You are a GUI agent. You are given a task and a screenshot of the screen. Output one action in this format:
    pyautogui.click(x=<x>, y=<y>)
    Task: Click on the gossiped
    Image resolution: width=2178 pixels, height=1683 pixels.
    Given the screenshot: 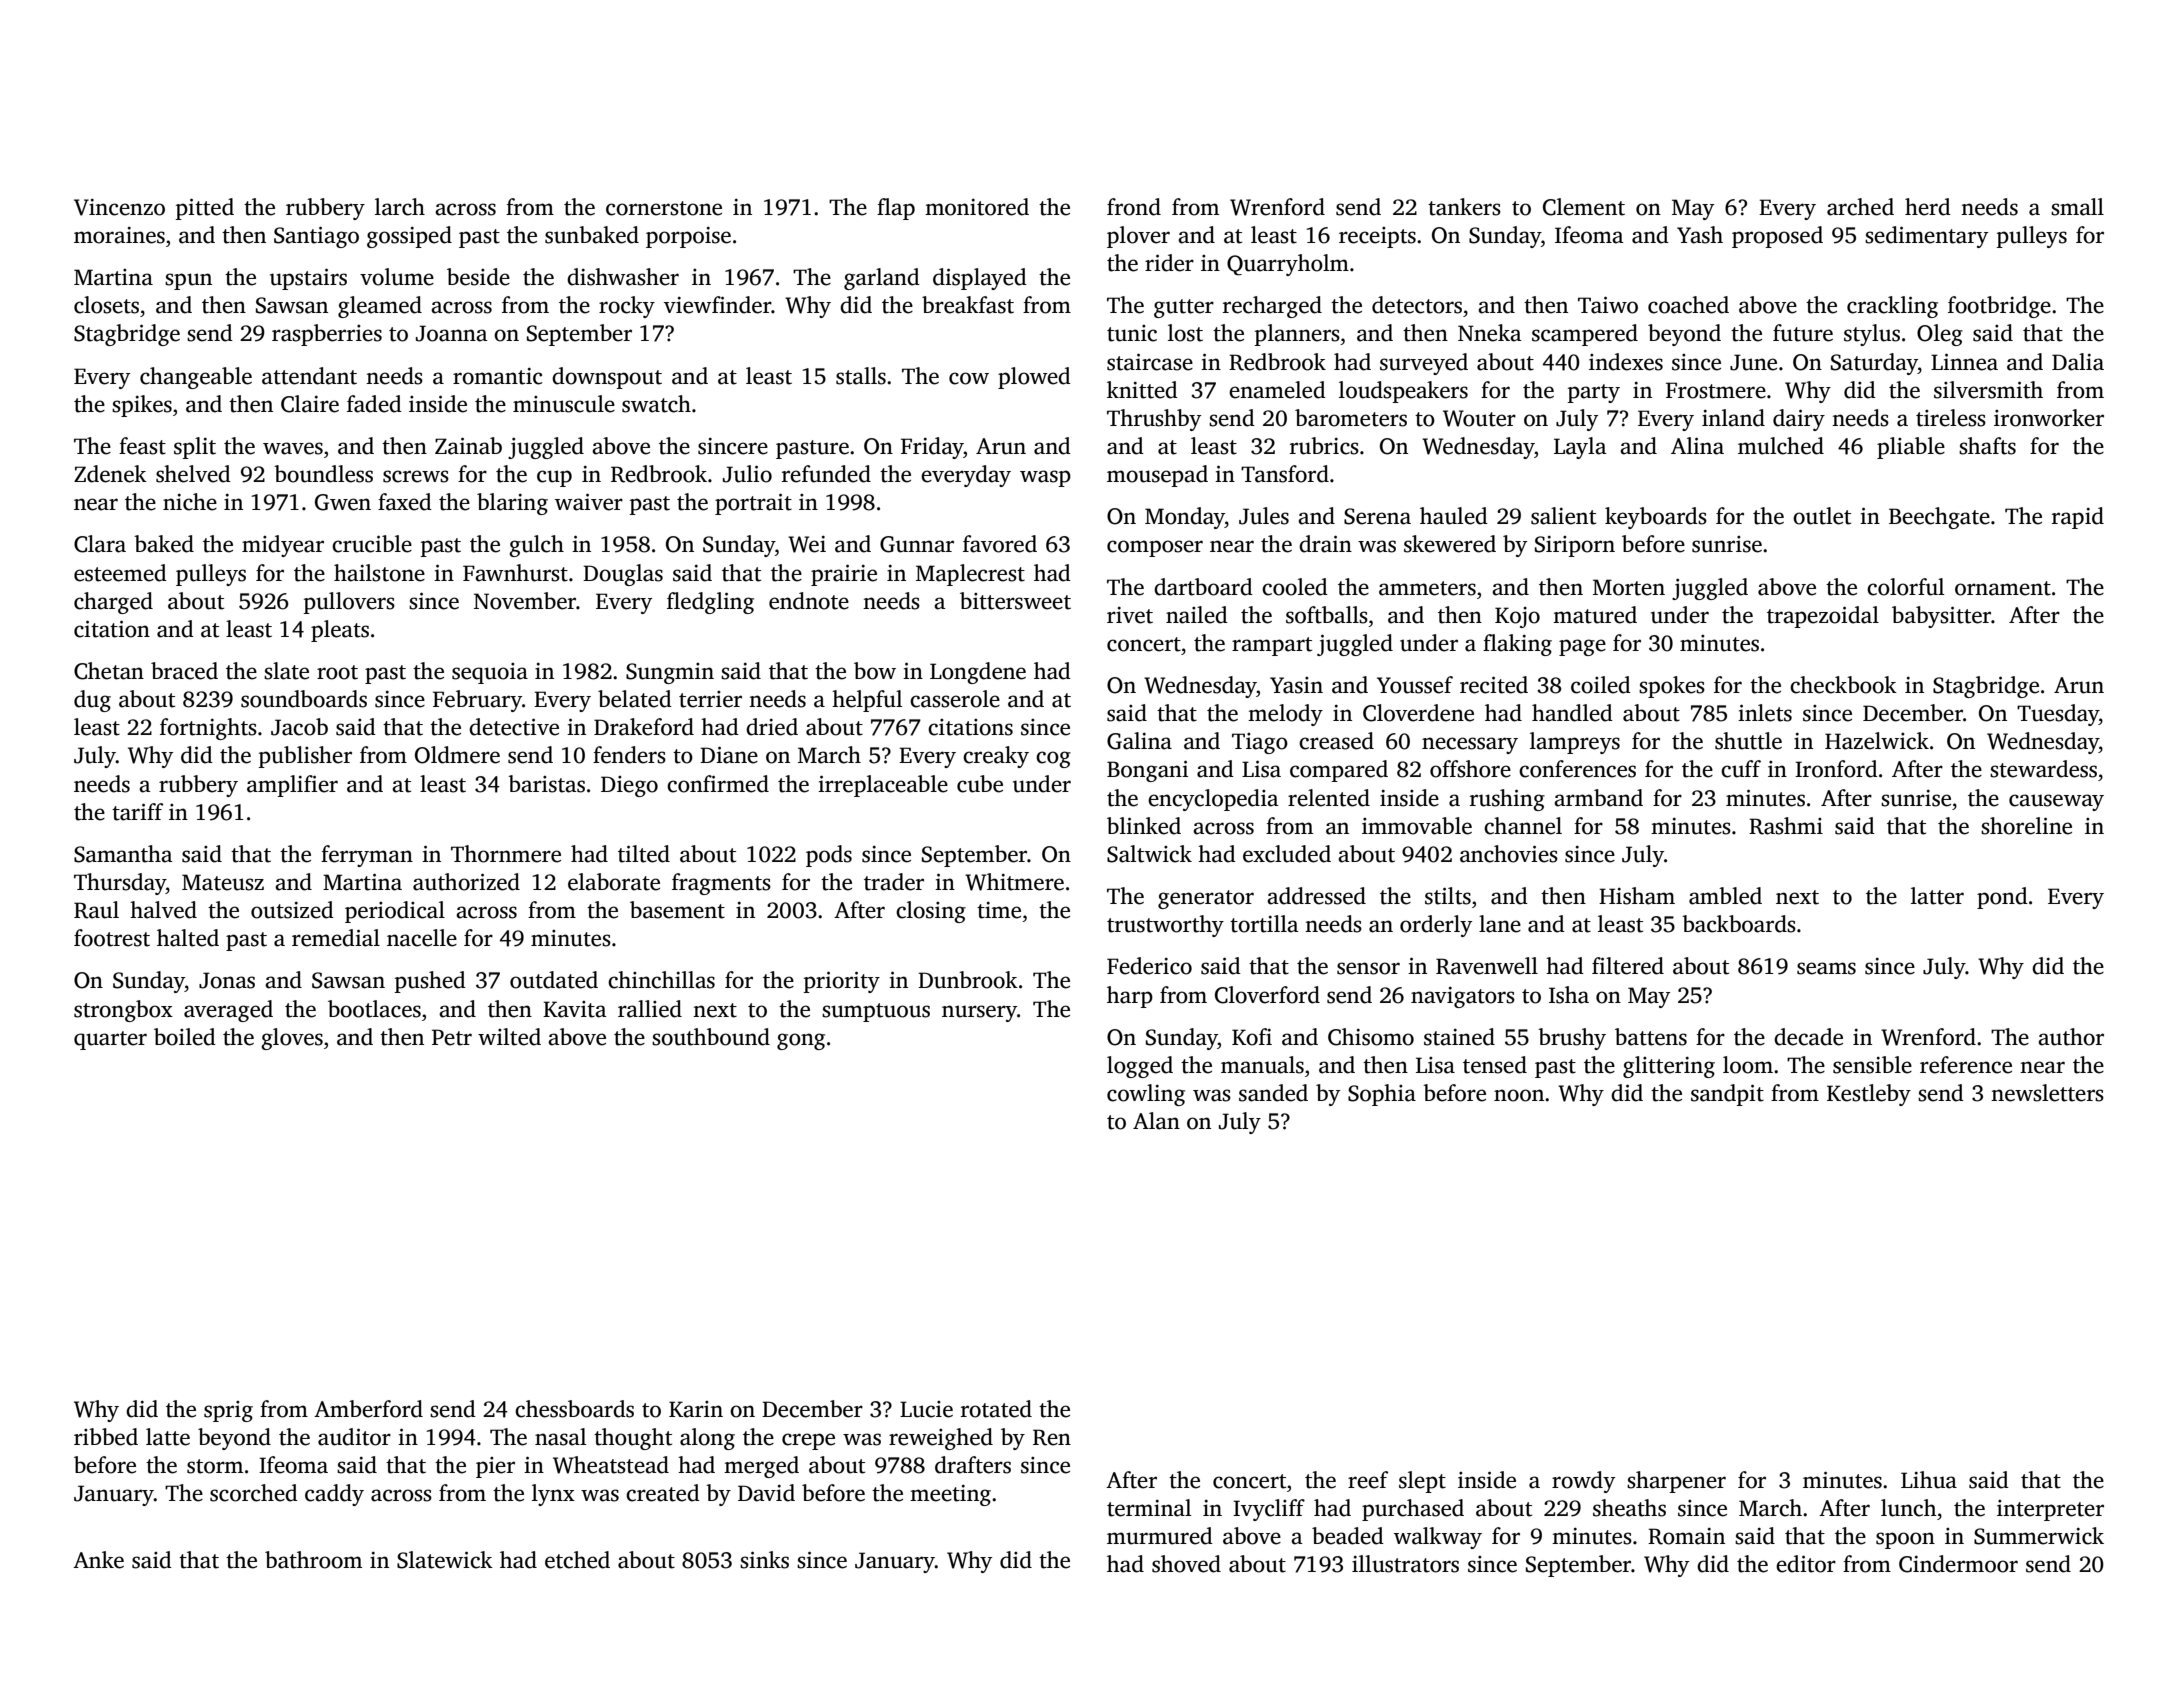 What is the action you would take?
    pyautogui.click(x=409, y=237)
